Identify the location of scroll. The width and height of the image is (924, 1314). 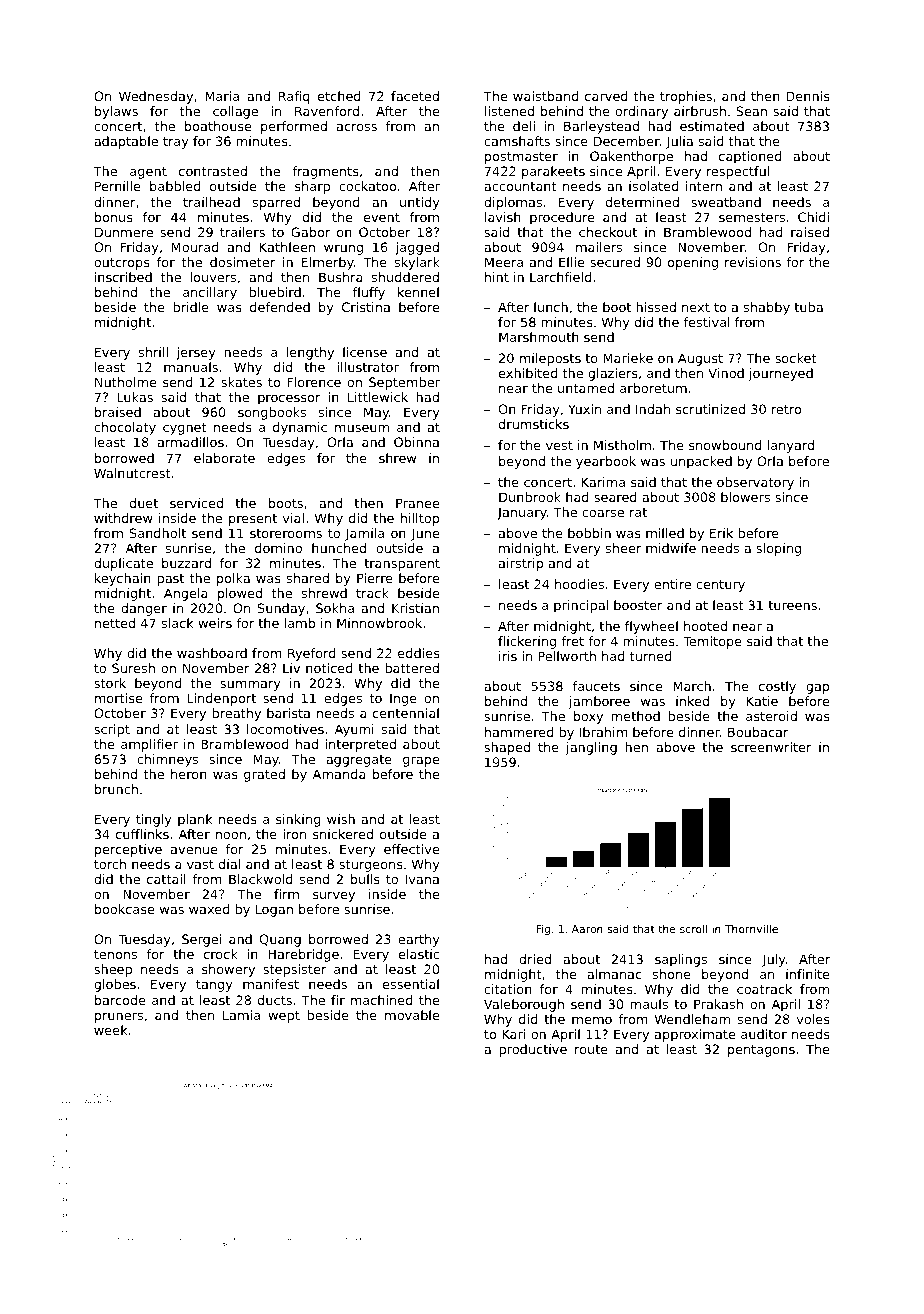
(693, 928).
